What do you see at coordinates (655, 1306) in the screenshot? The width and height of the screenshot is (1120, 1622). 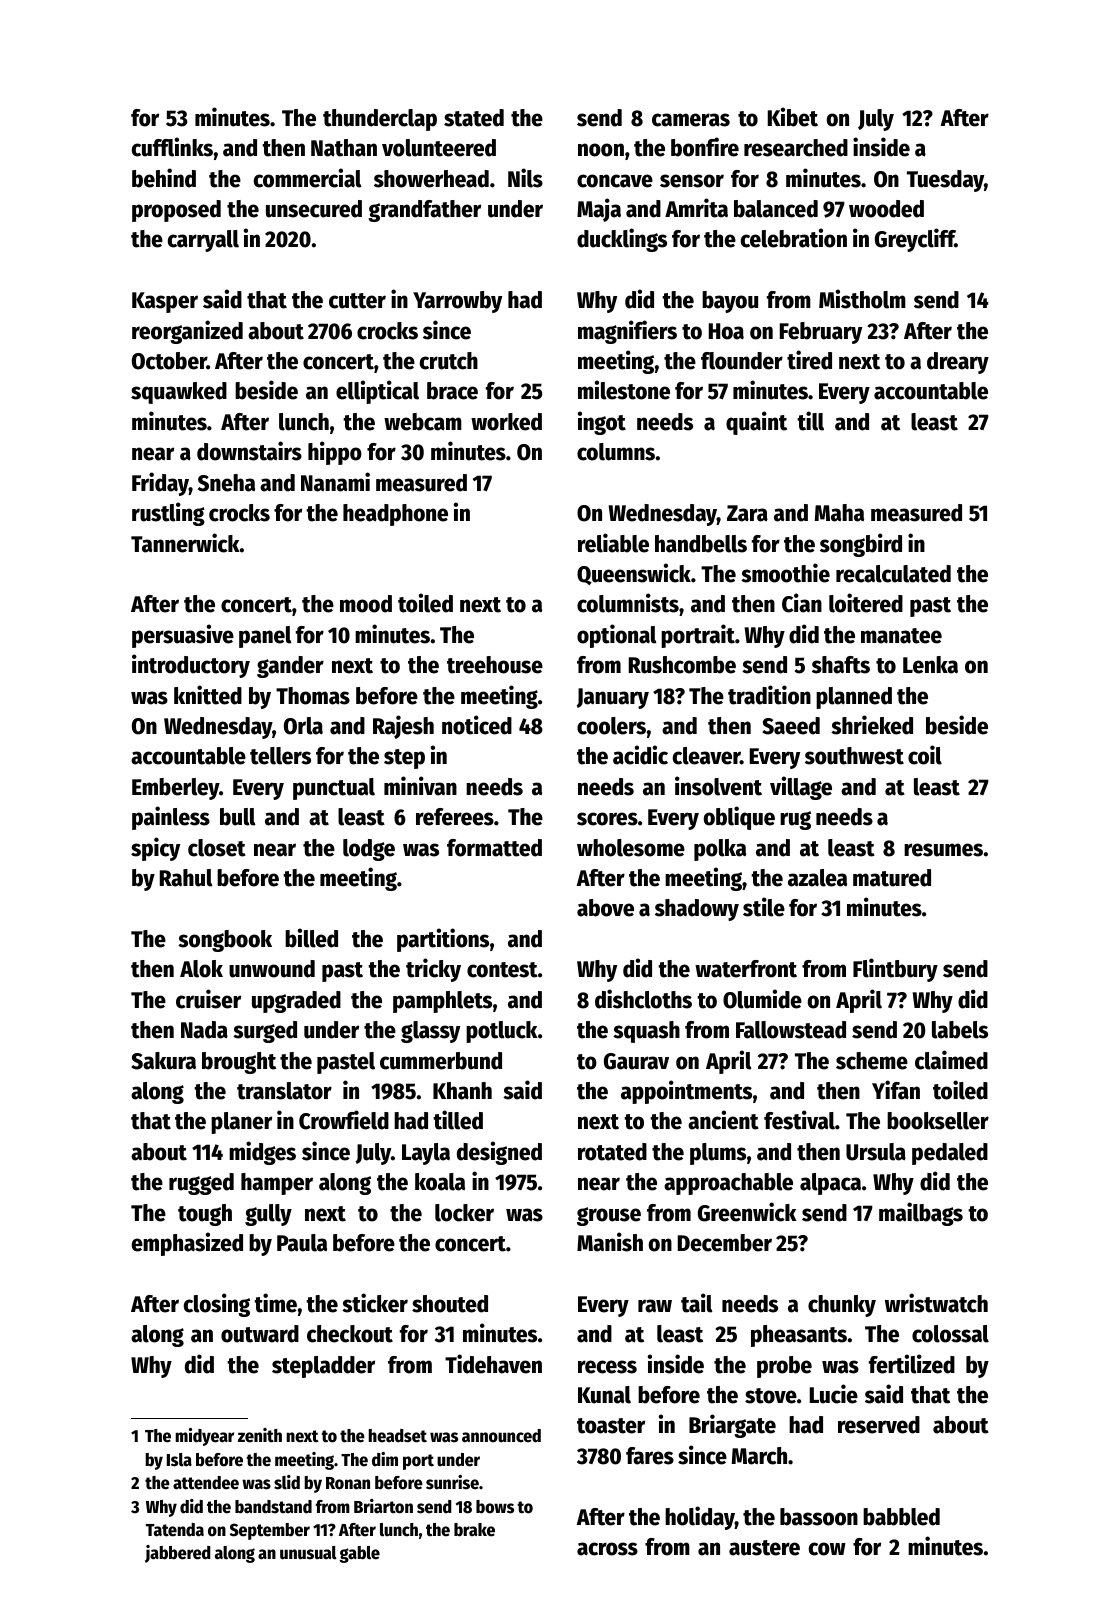 I see `raw` at bounding box center [655, 1306].
